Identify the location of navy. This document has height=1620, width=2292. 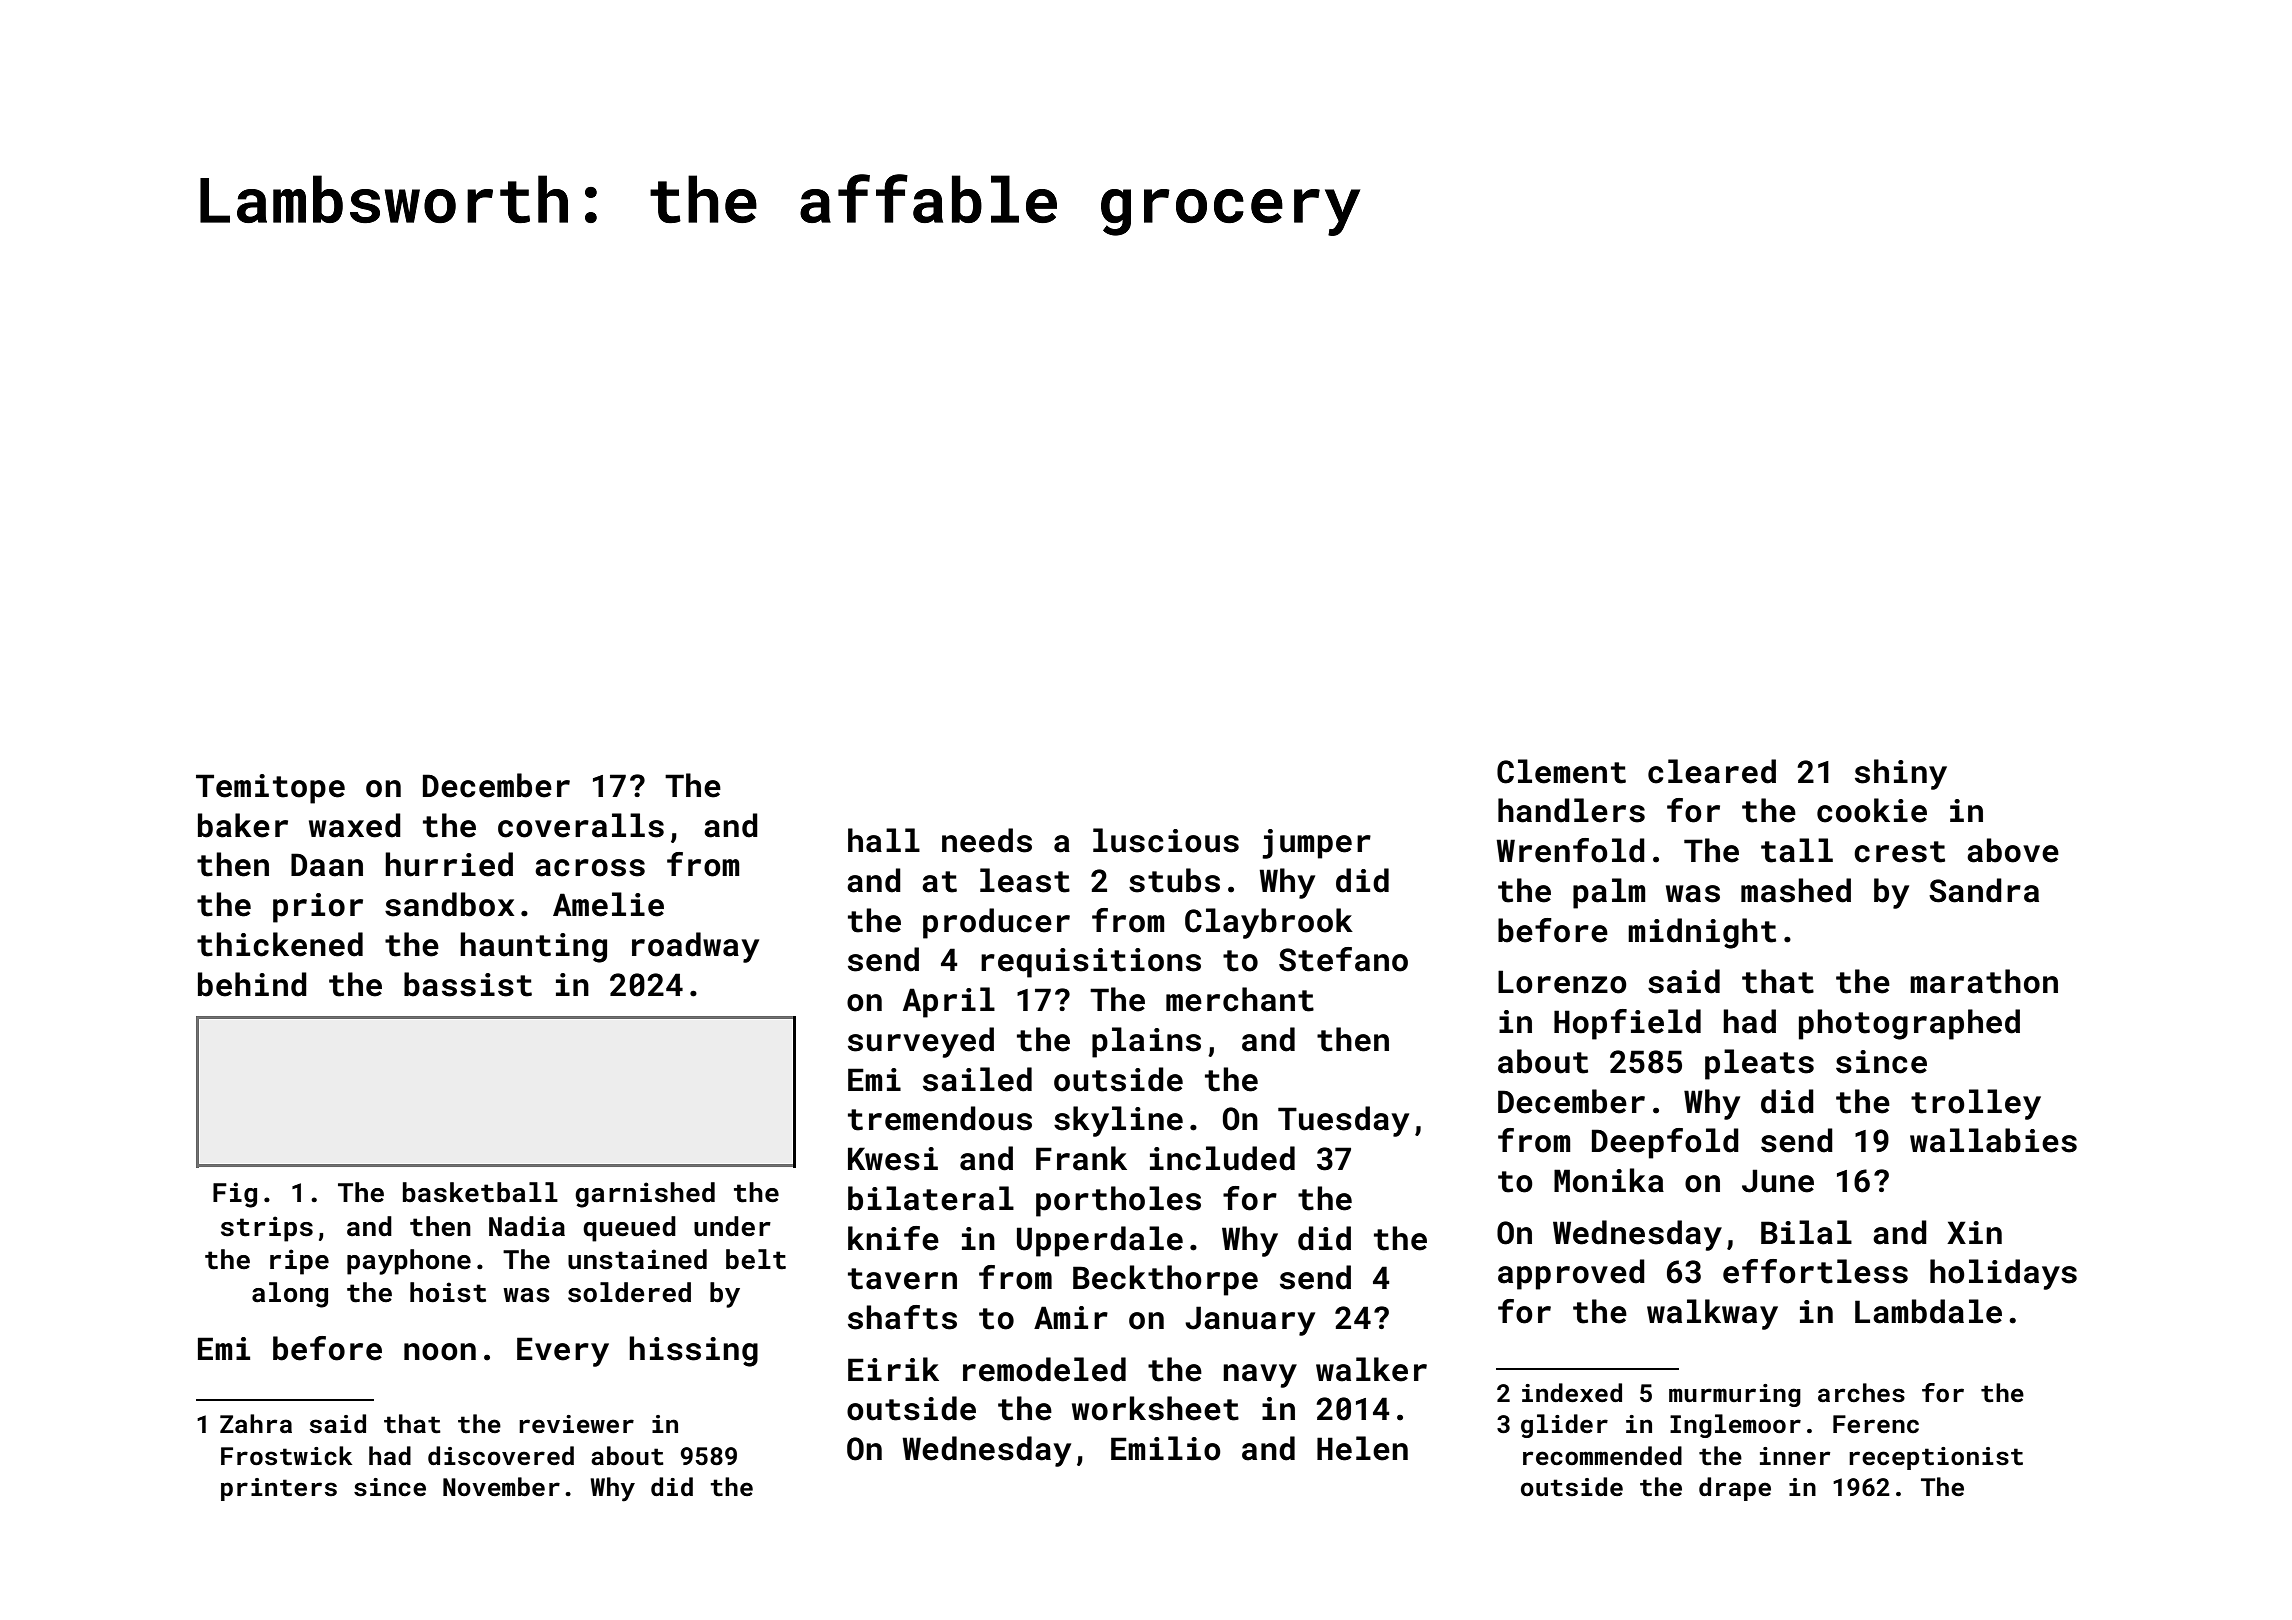
(1260, 1376).
